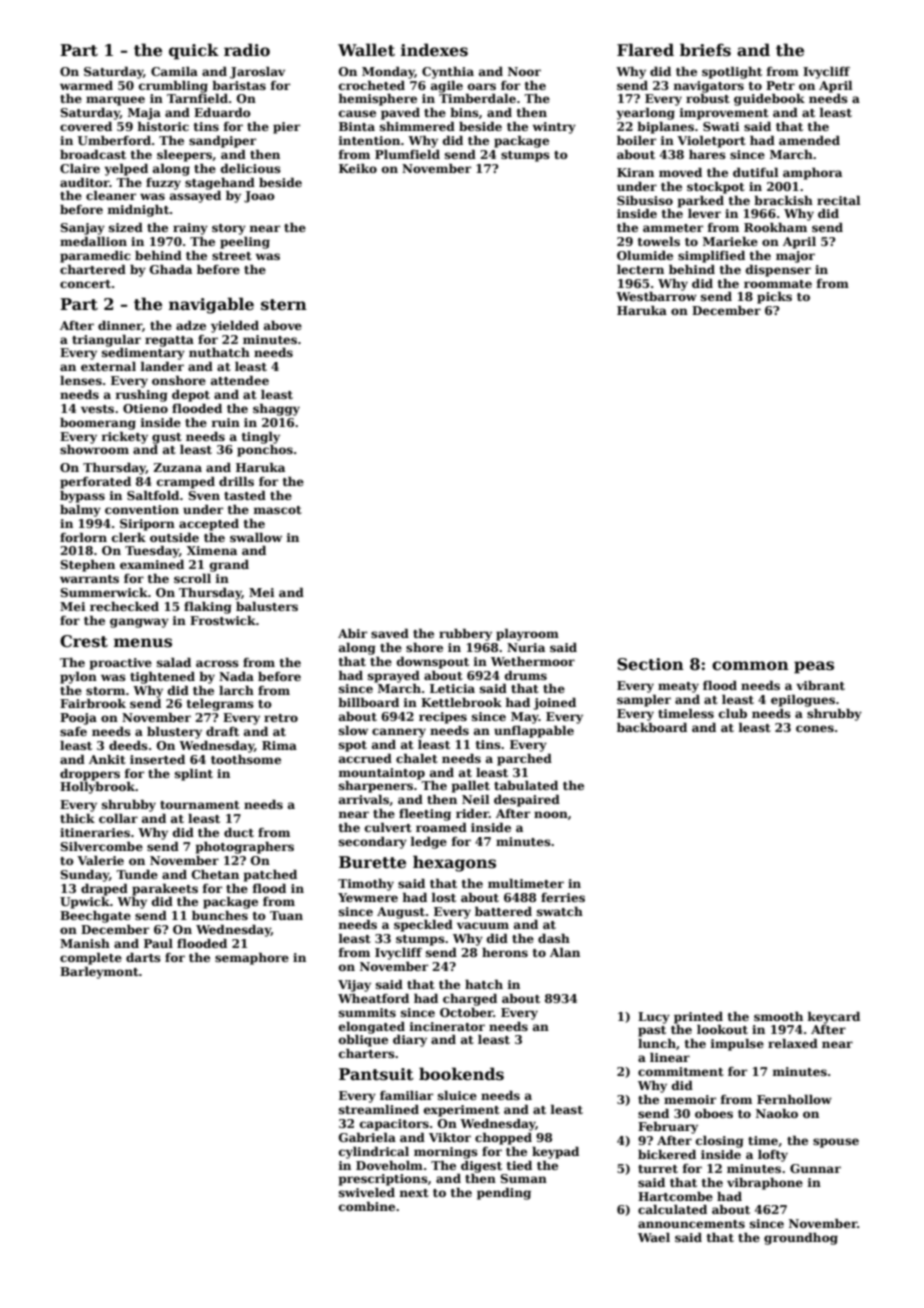 The width and height of the screenshot is (924, 1308). Describe the element at coordinates (358, 168) in the screenshot. I see `Keiko` at that location.
